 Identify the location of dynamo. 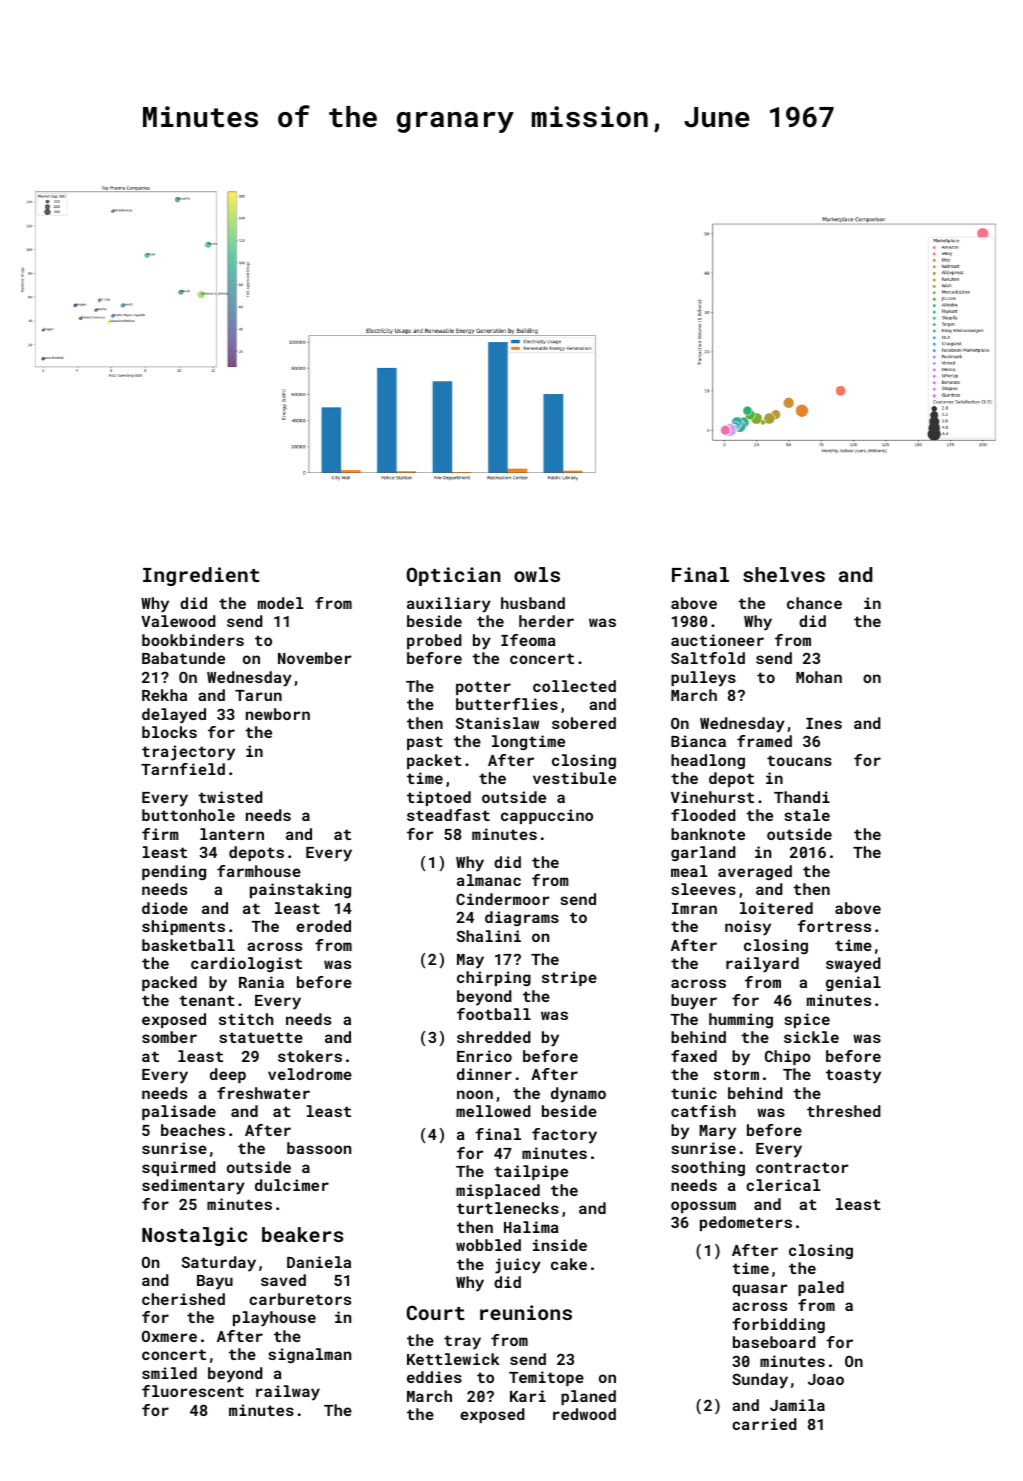
(578, 1095).
